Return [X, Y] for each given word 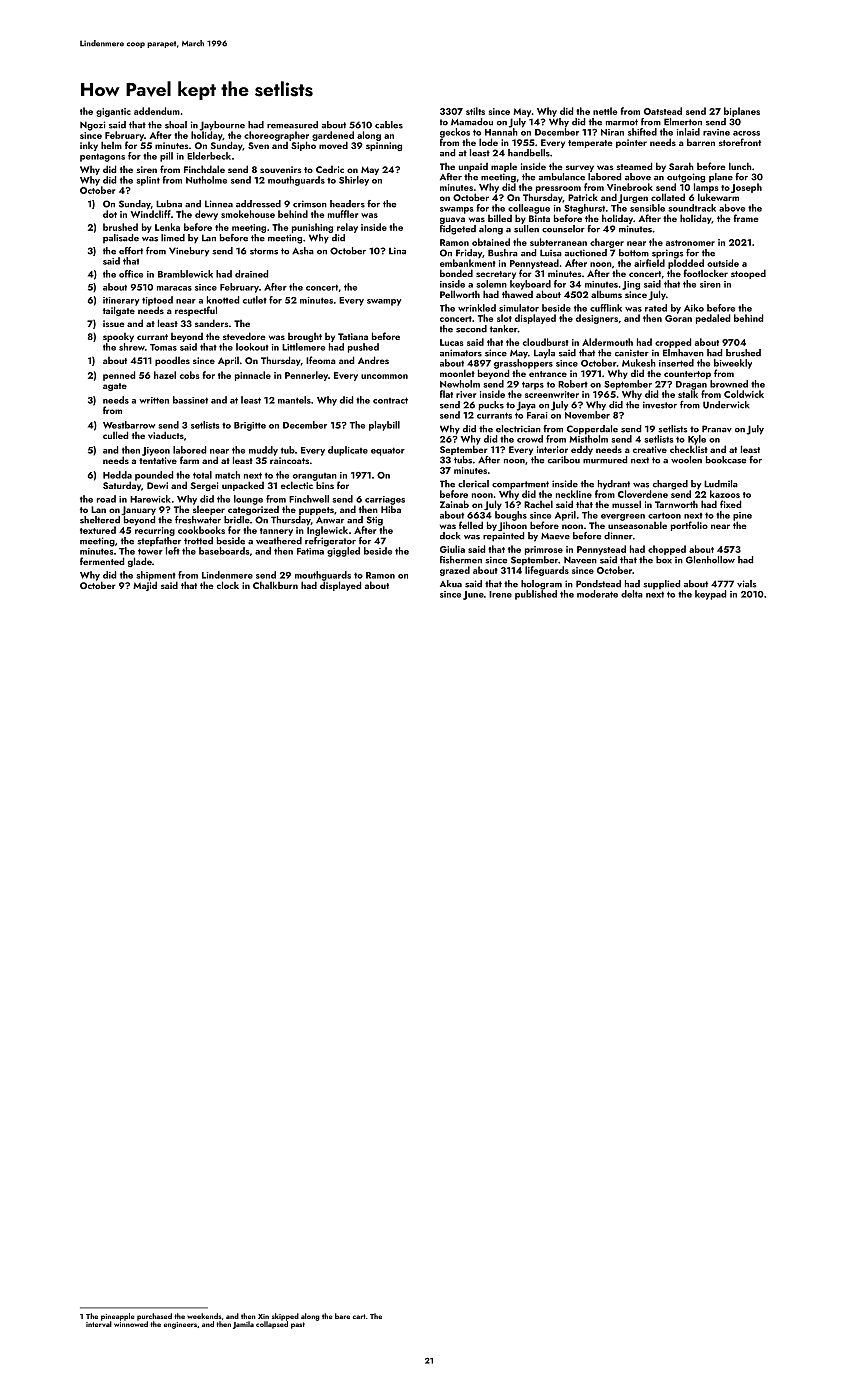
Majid [145, 586]
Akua [451, 584]
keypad [710, 595]
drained [251, 274]
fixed [730, 504]
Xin [263, 1316]
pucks [491, 406]
